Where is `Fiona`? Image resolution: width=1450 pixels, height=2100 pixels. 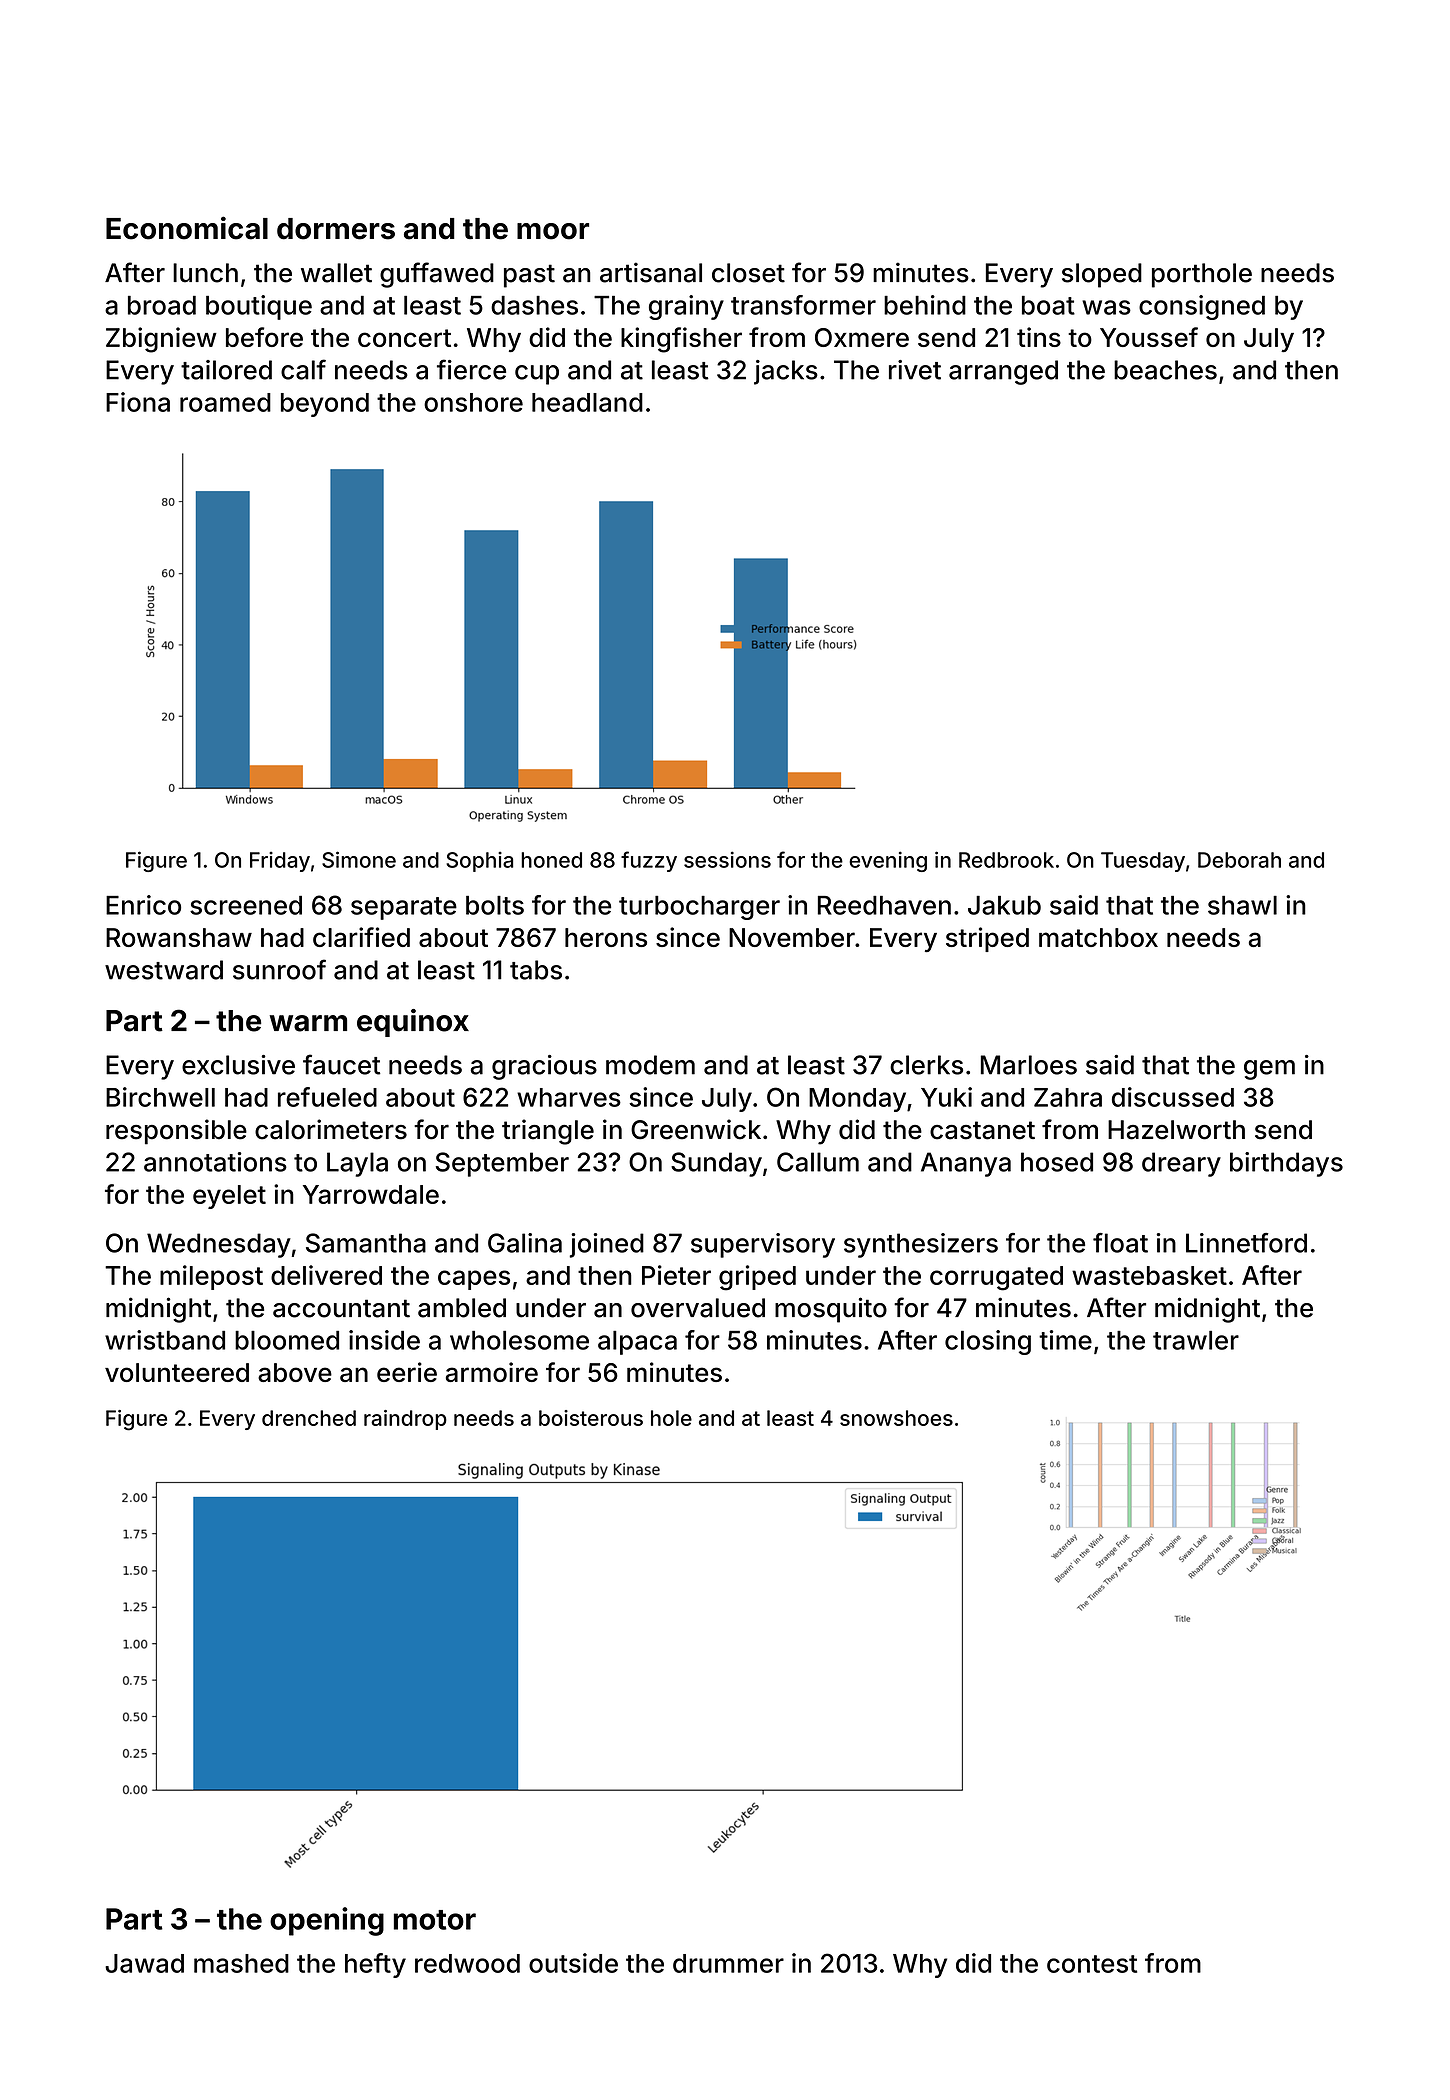 Fiona is located at coordinates (138, 402).
